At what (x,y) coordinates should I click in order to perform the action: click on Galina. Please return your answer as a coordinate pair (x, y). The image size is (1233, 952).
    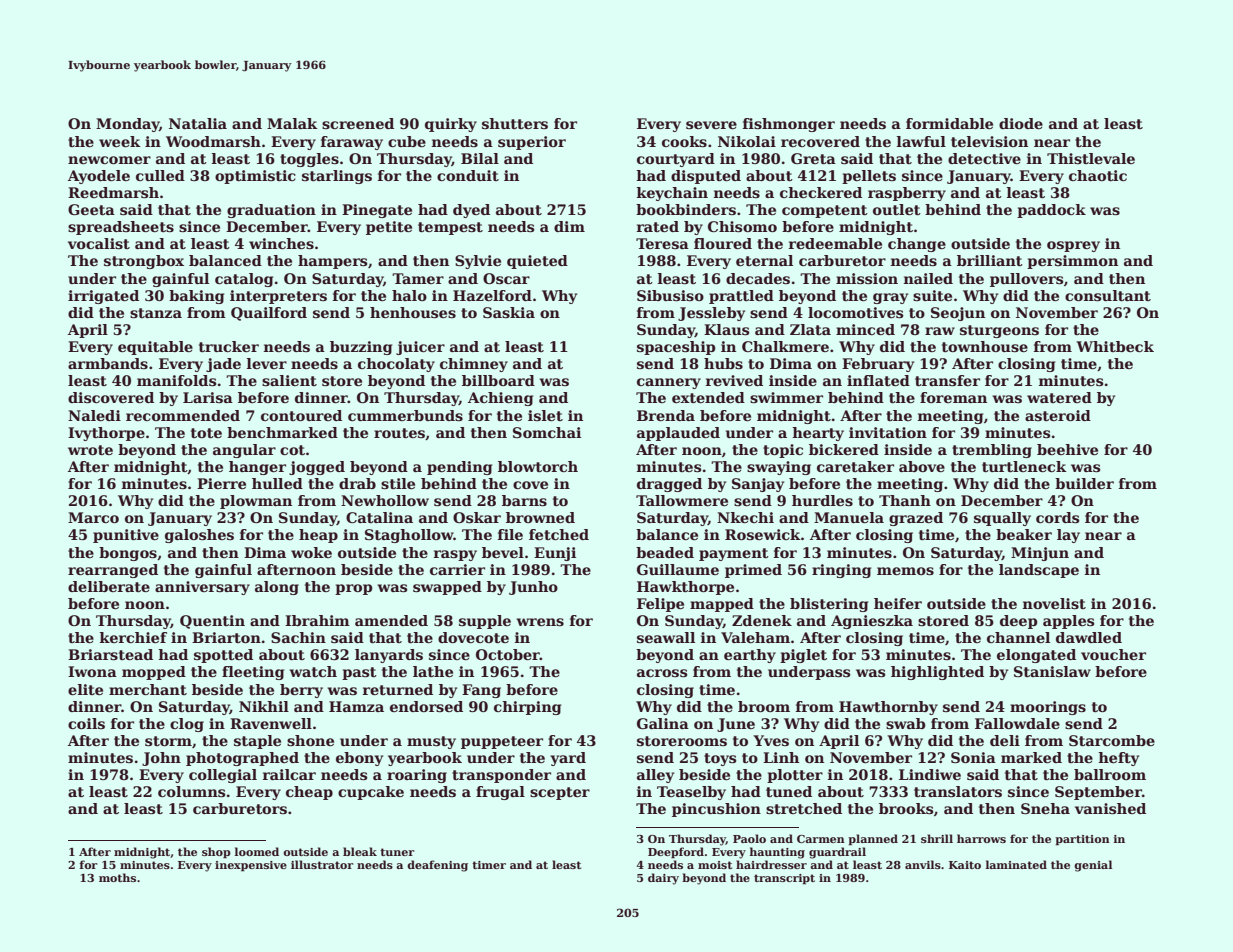
    Looking at the image, I should click on (663, 723).
